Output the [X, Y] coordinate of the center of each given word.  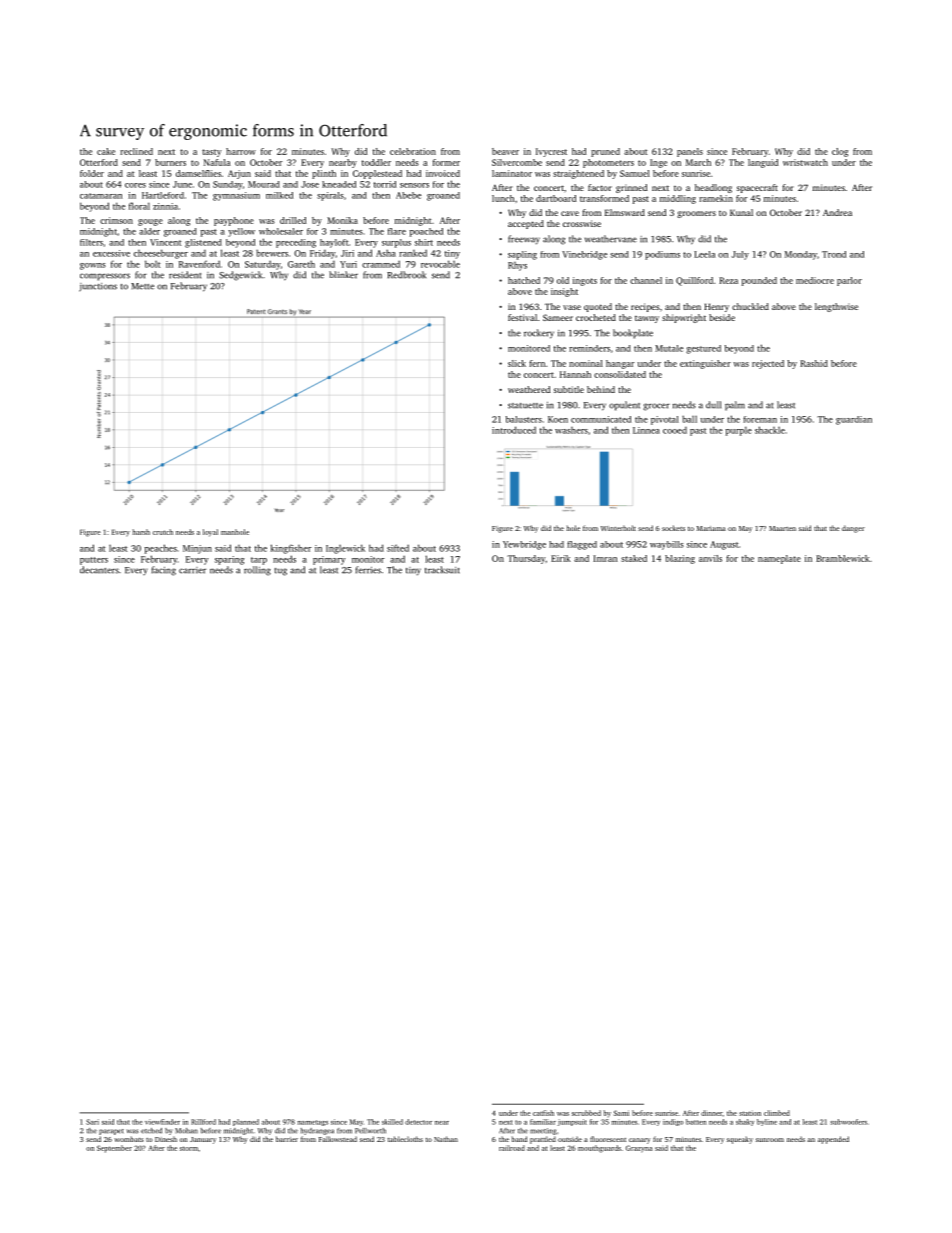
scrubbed [586, 1113]
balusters [524, 419]
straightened [578, 174]
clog [840, 152]
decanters [99, 570]
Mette [142, 286]
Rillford [203, 1122]
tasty [212, 153]
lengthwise [836, 307]
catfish [543, 1113]
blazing [680, 559]
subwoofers [848, 1122]
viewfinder [162, 1122]
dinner [712, 1113]
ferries [368, 570]
